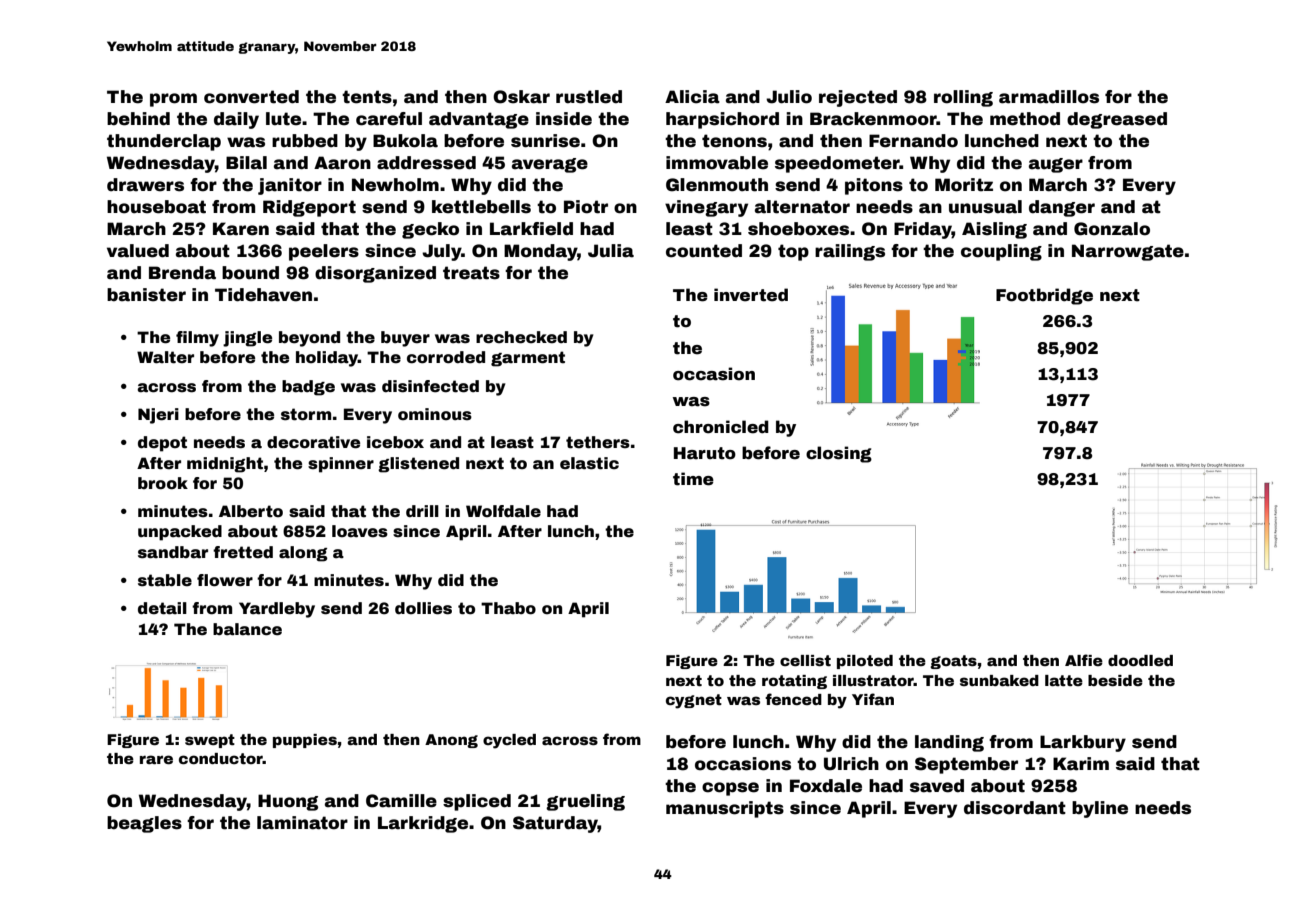 Image resolution: width=1308 pixels, height=924 pixels. I want to click on inverted, so click(751, 295).
